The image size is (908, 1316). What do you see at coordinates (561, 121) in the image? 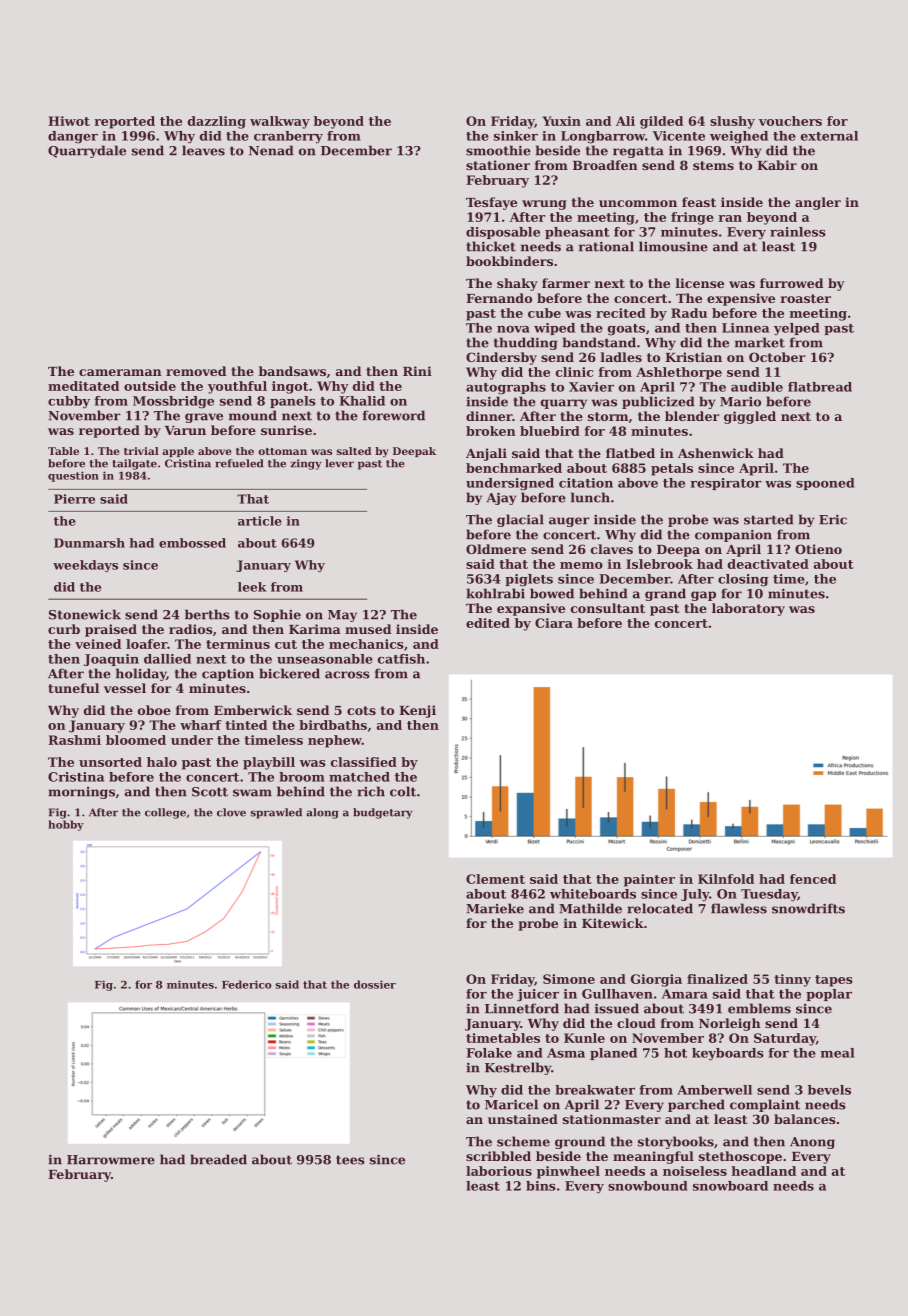
I see `Yuxin` at bounding box center [561, 121].
